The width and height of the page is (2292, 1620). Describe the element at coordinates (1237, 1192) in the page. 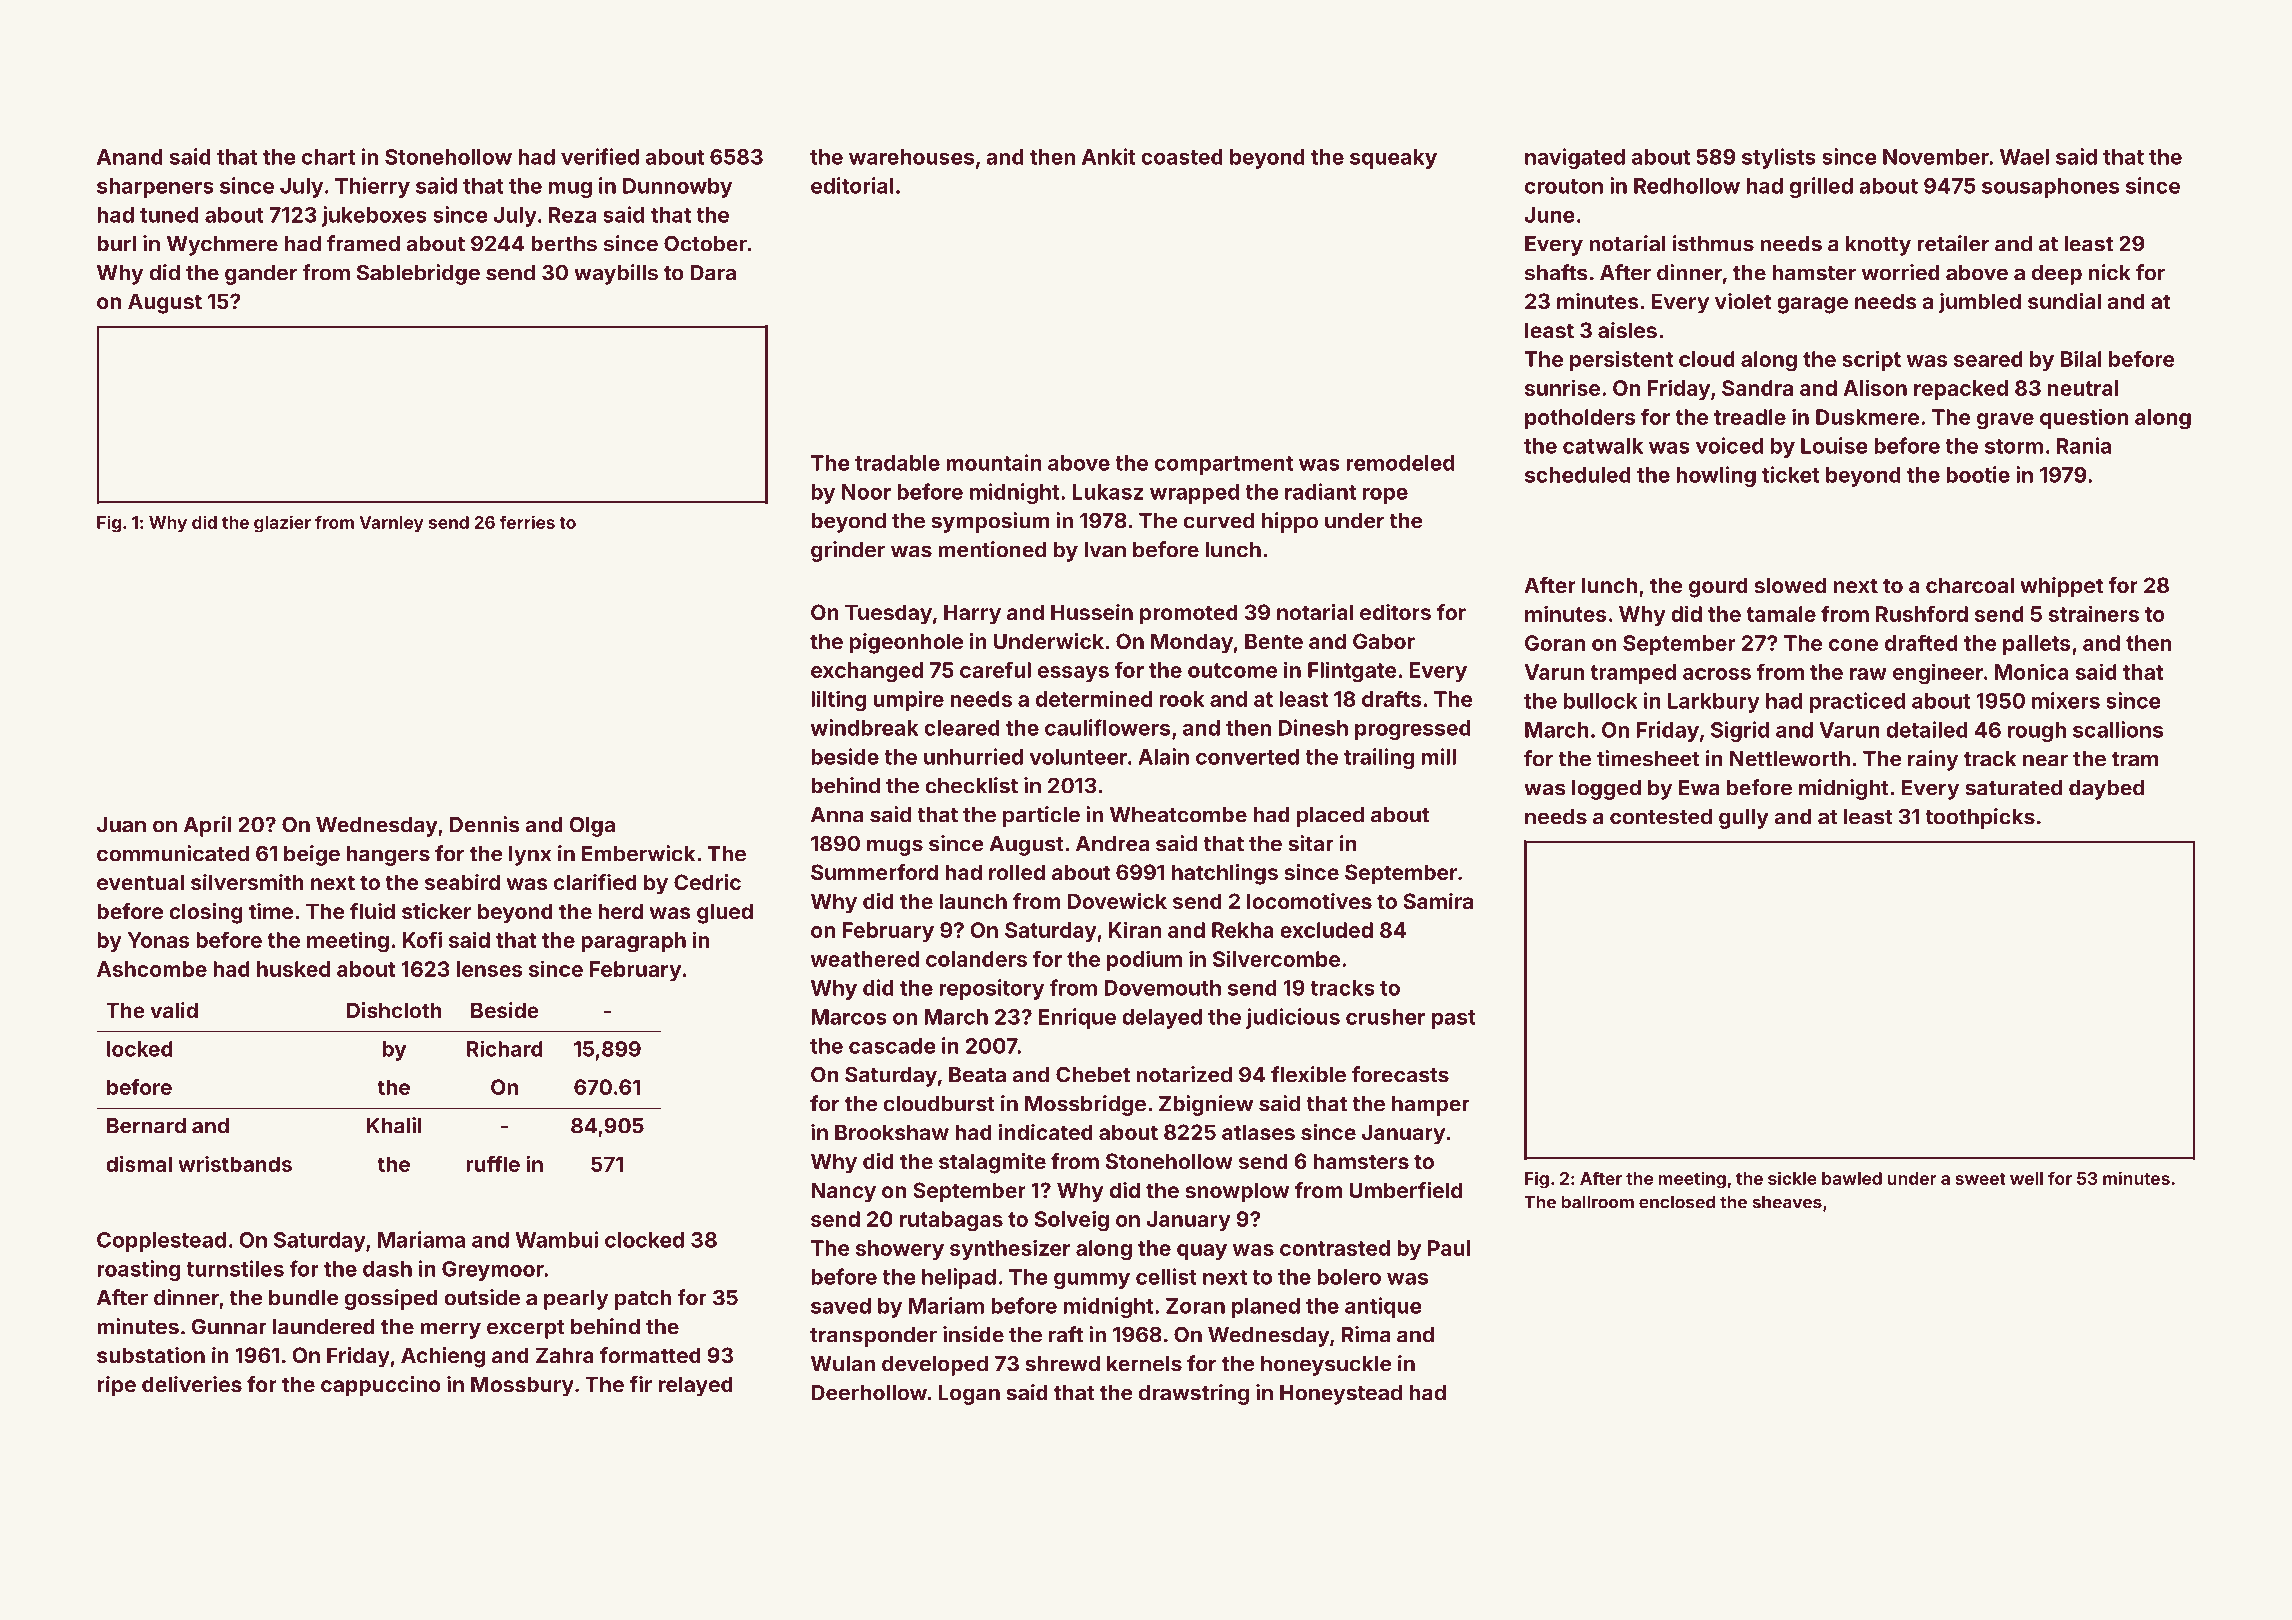

I see `snowplow` at that location.
